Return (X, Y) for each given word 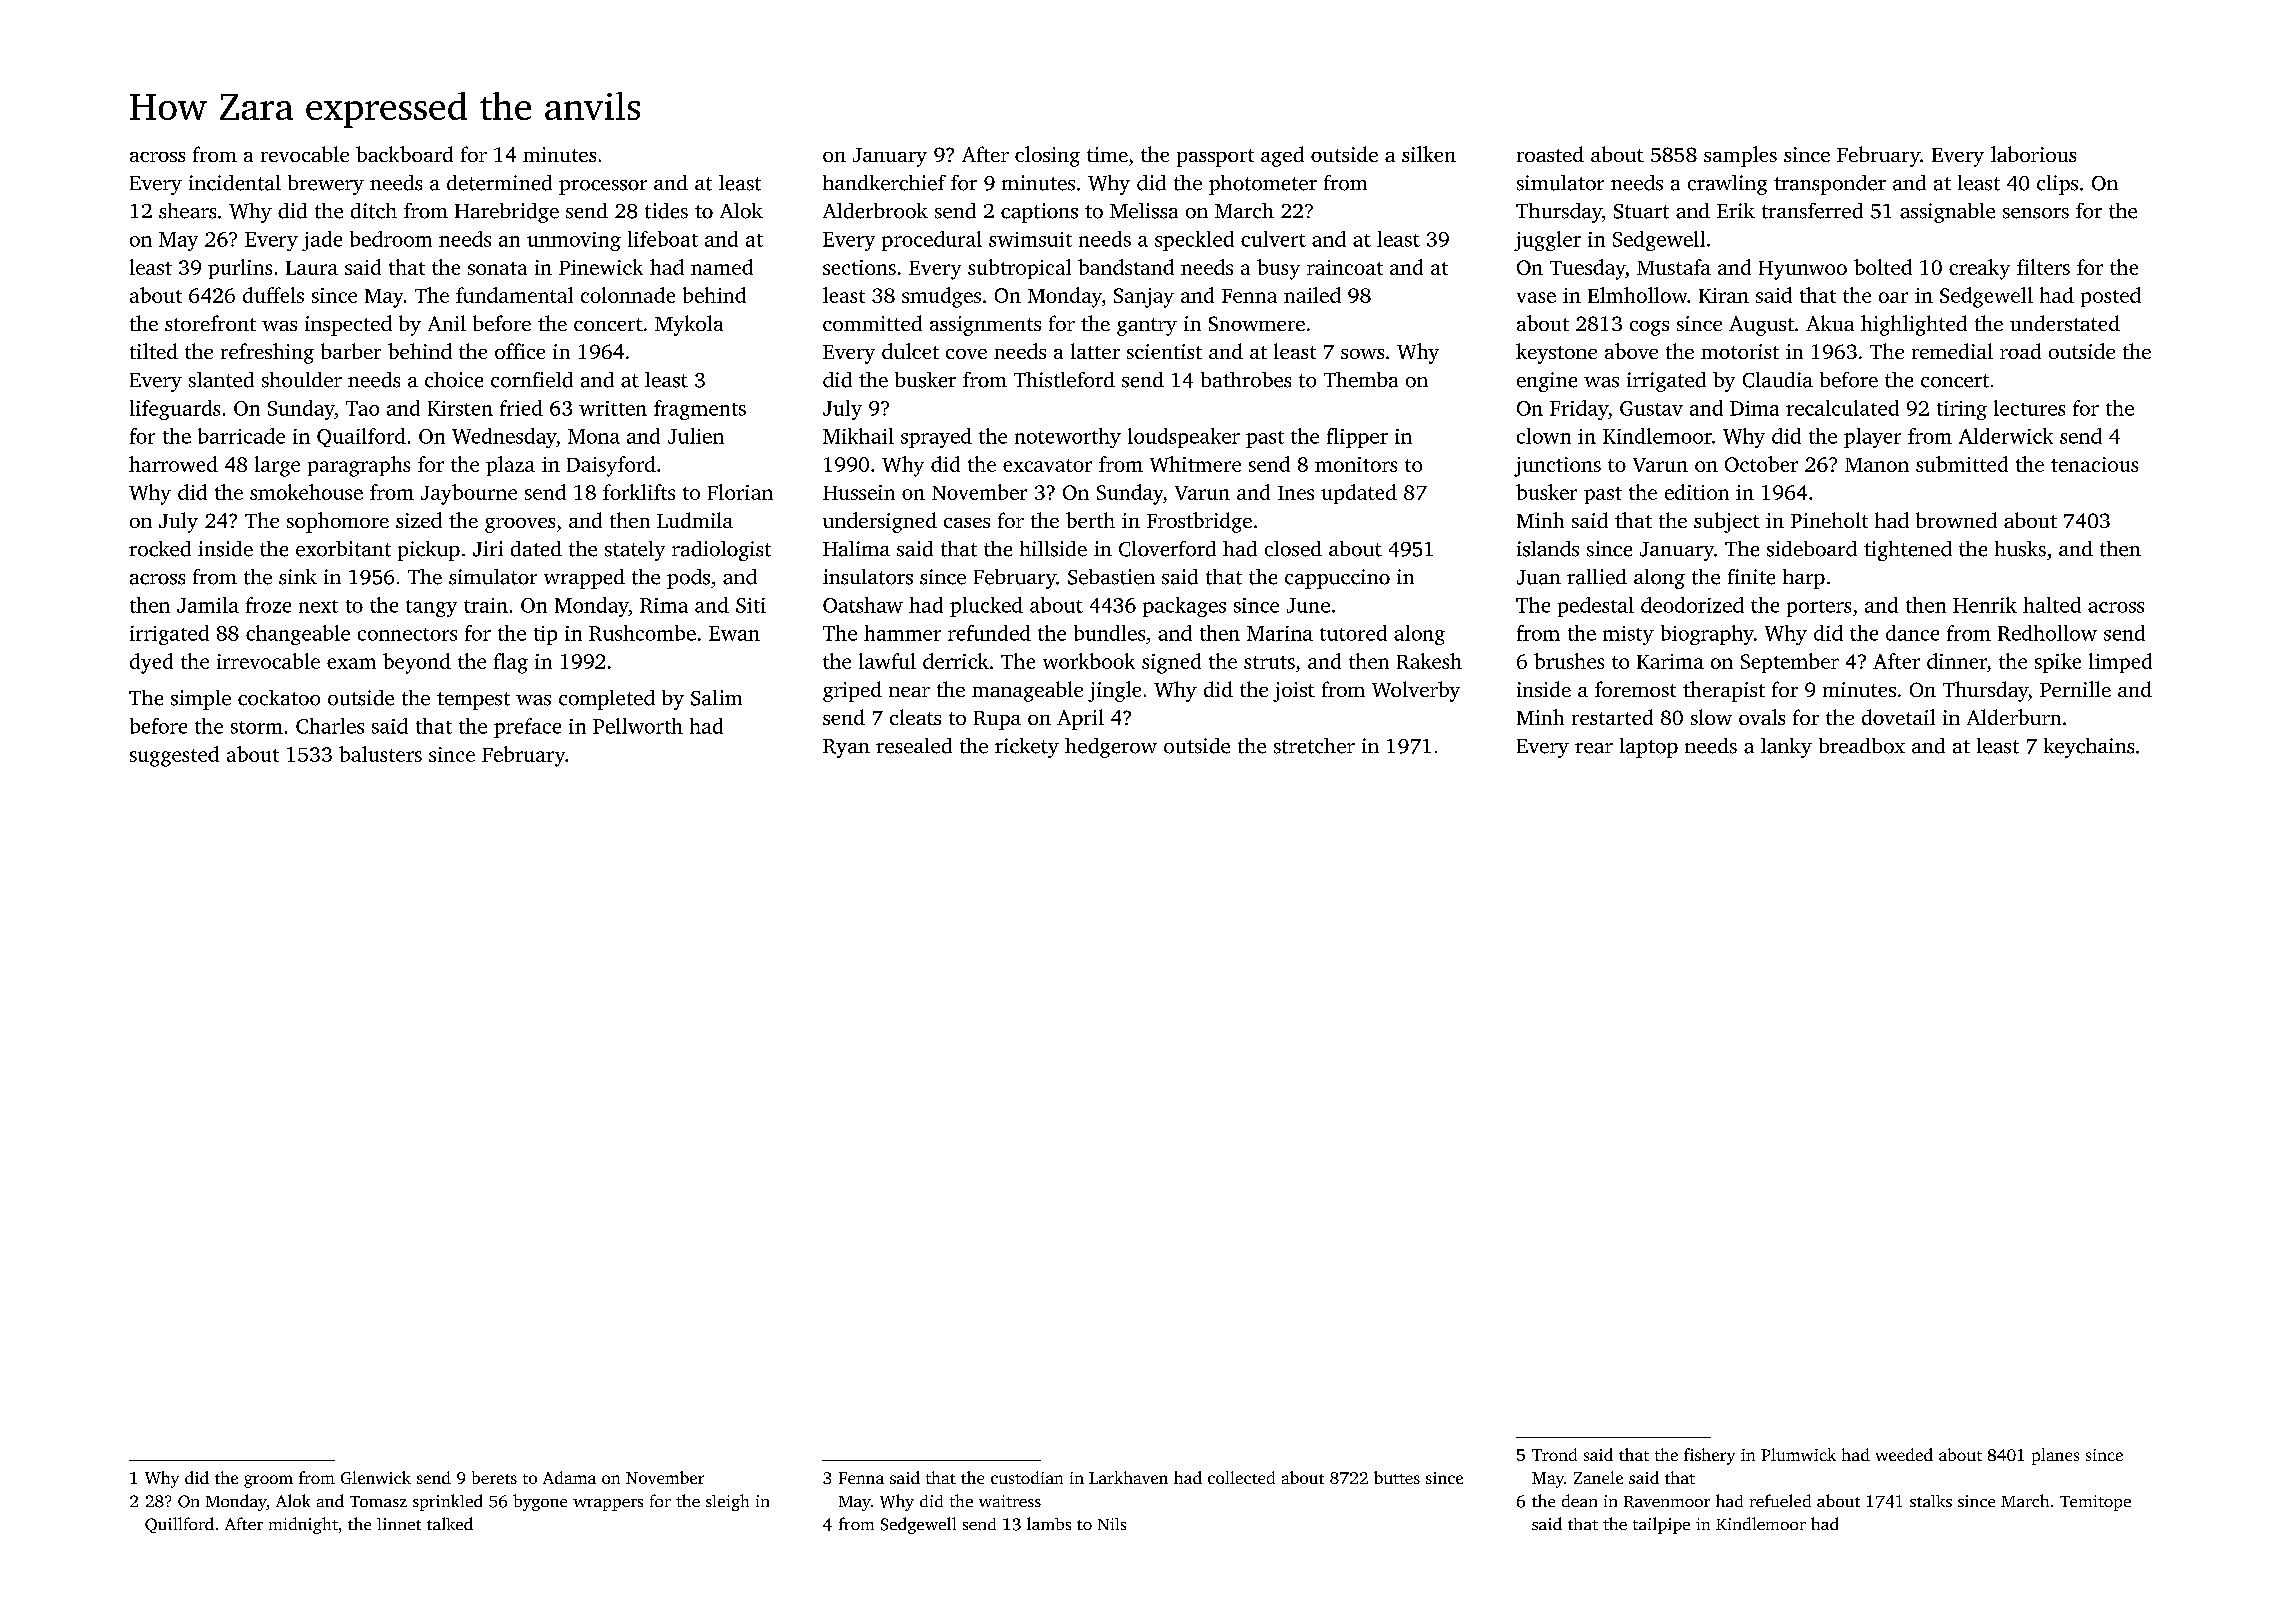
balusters (380, 754)
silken (1429, 154)
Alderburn (2014, 717)
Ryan (846, 748)
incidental (235, 183)
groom (268, 1481)
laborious (2033, 154)
